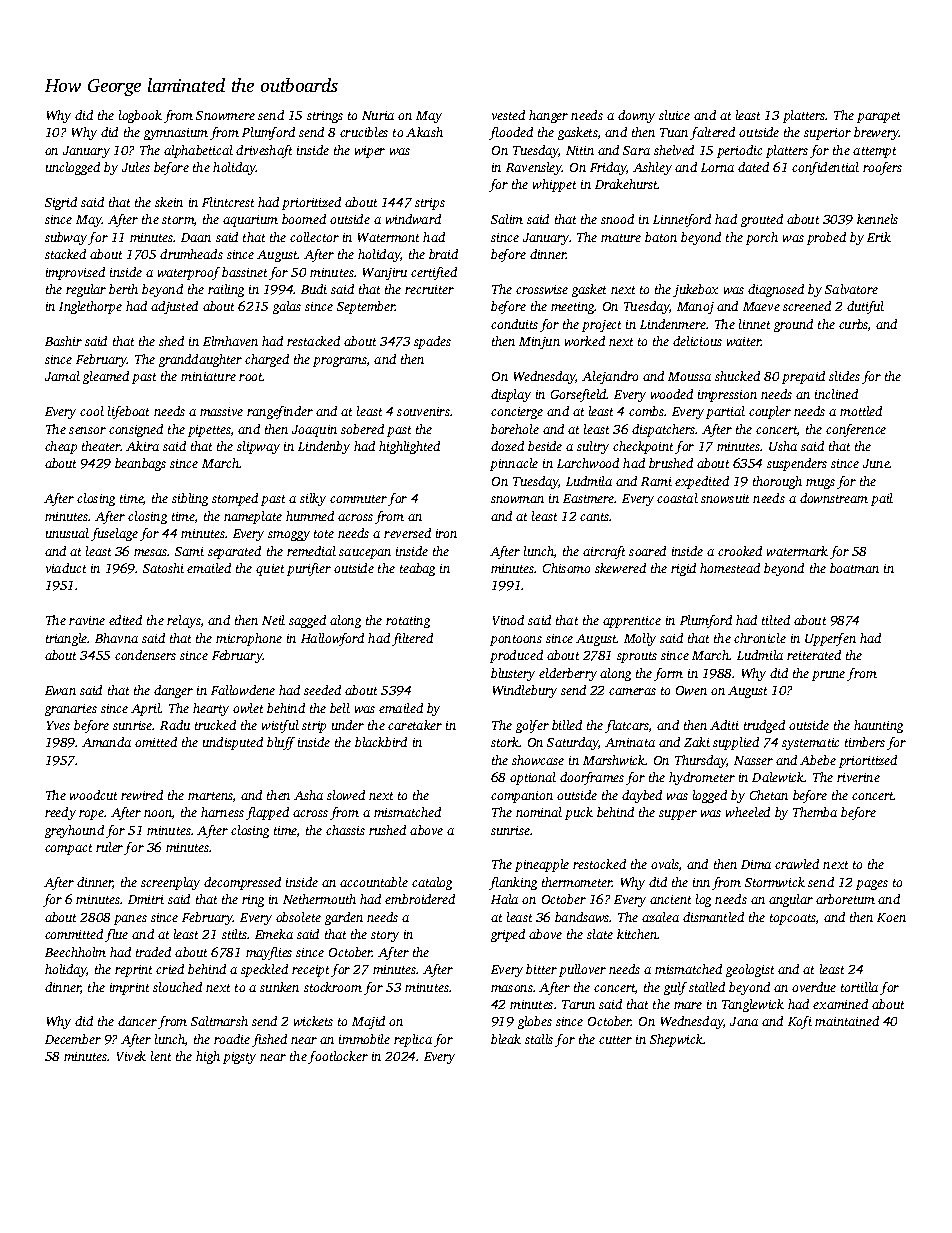 This screenshot has width=952, height=1233. Describe the element at coordinates (243, 690) in the screenshot. I see `Fallowdene` at that location.
